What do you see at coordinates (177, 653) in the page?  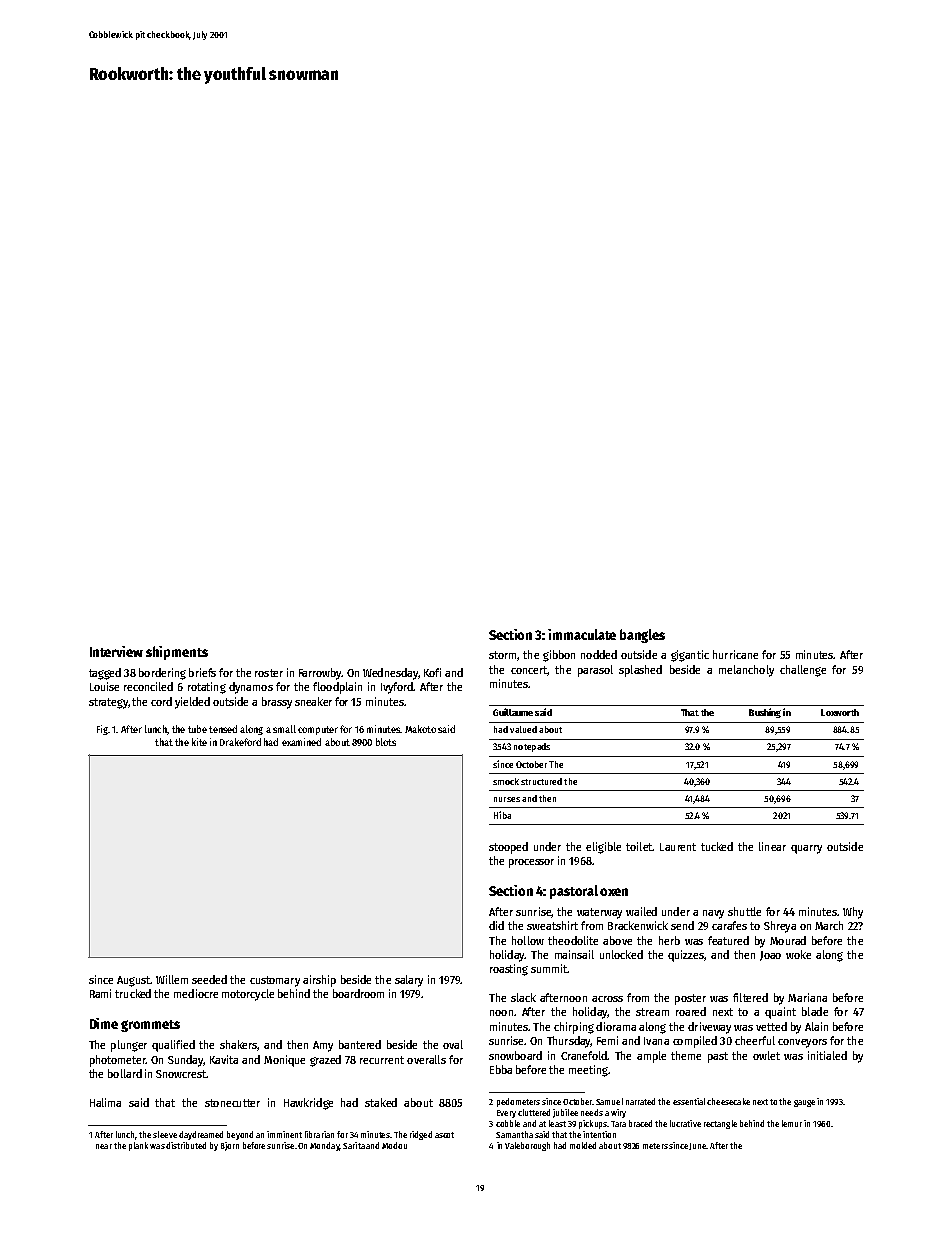 I see `shipments` at bounding box center [177, 653].
